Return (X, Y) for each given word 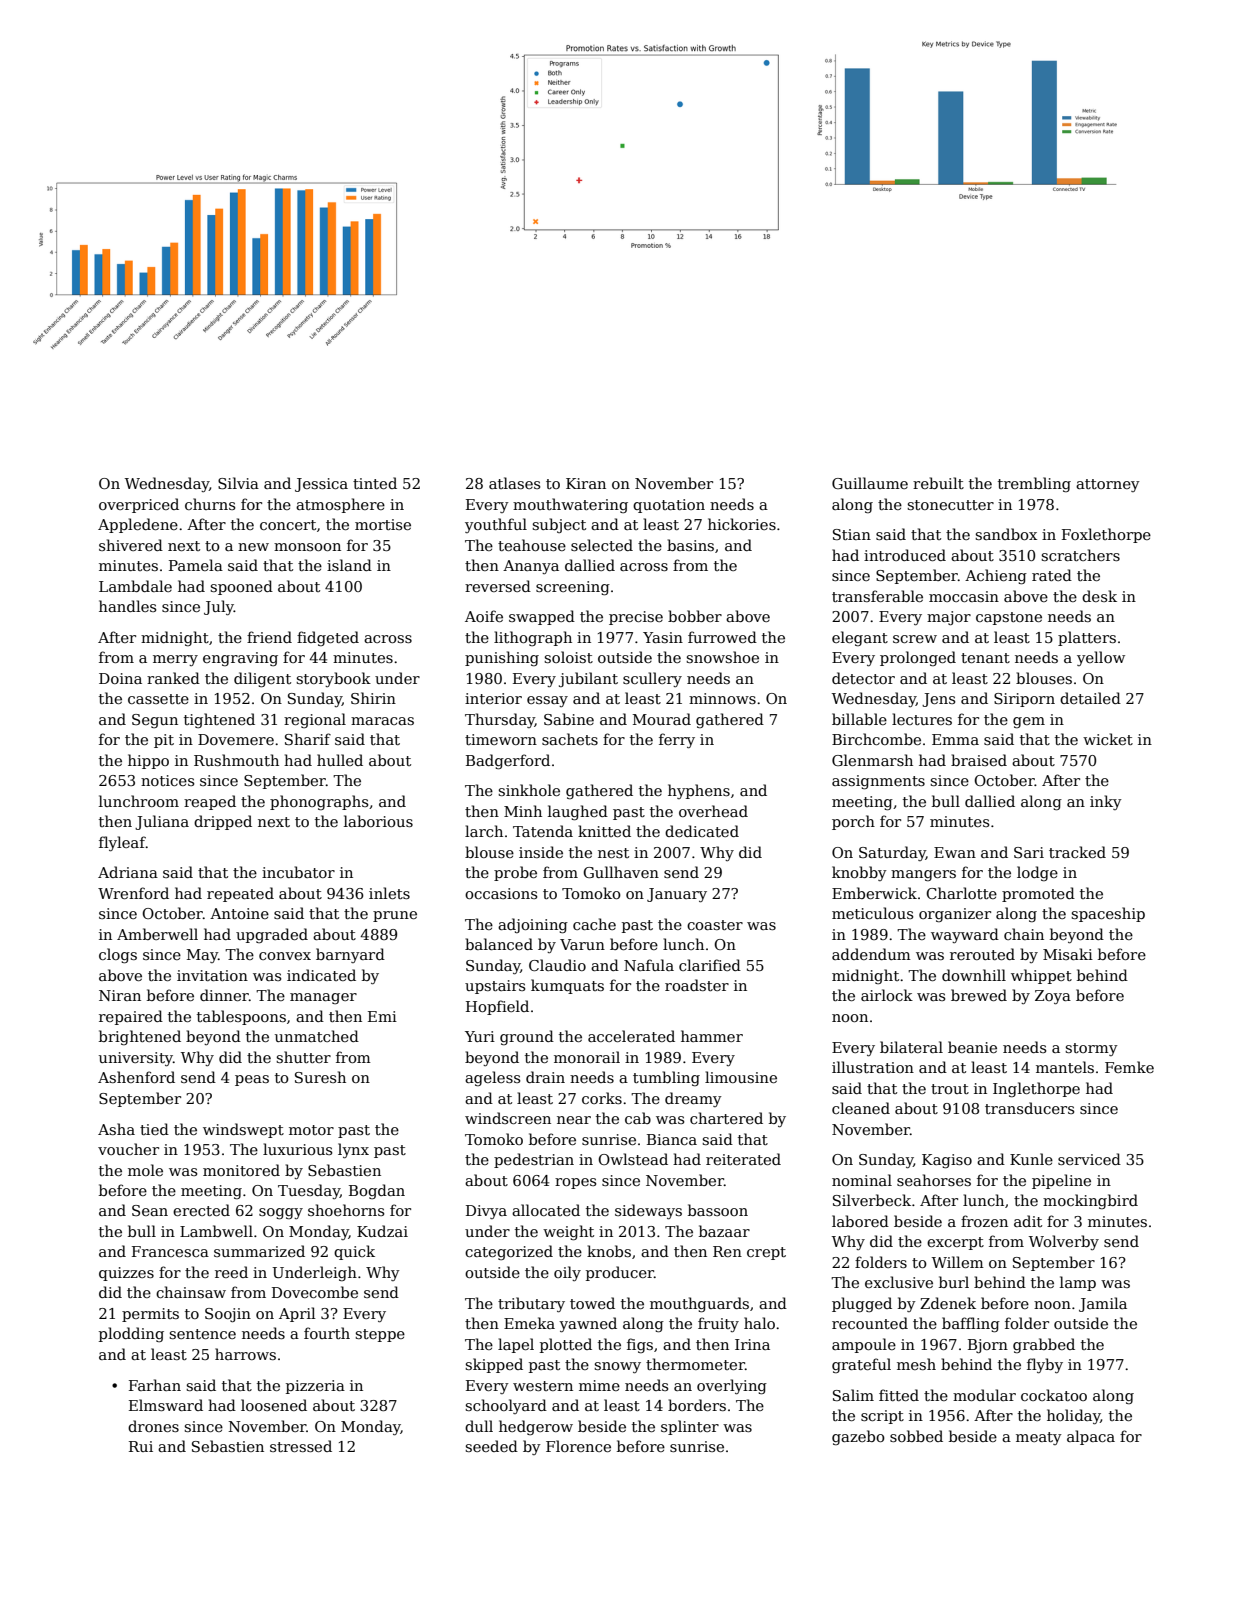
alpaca (1091, 1437)
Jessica (321, 485)
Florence (578, 1446)
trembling (1034, 484)
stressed (301, 1446)
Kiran (586, 483)
